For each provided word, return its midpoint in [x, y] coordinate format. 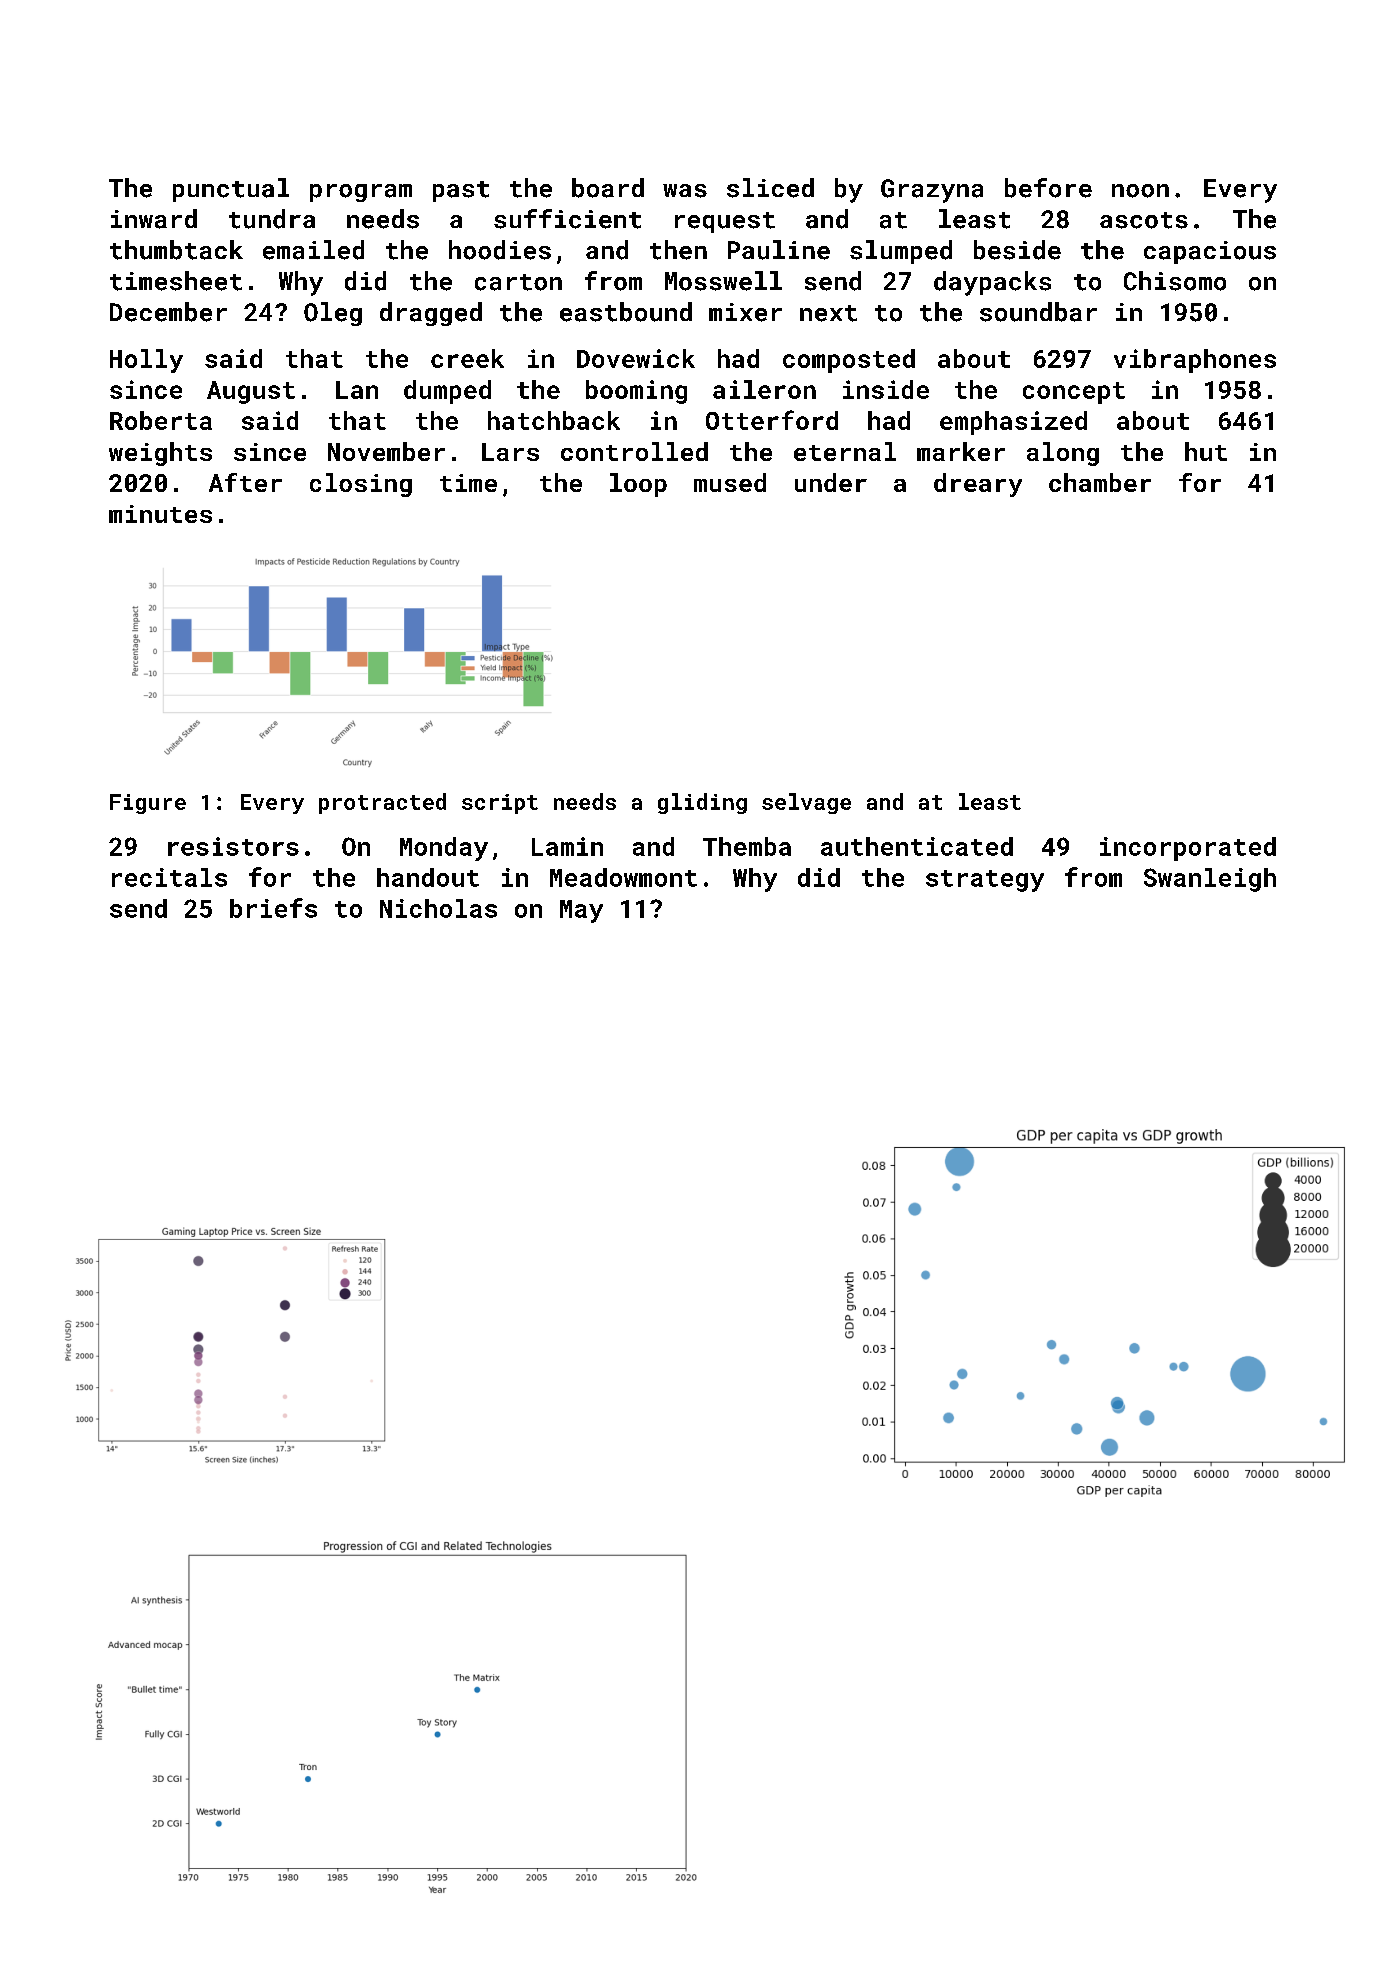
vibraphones [1195, 361]
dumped [447, 392]
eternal [845, 451]
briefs [273, 908]
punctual [231, 190]
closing [361, 485]
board [608, 188]
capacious [1210, 252]
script [500, 804]
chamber [1100, 482]
